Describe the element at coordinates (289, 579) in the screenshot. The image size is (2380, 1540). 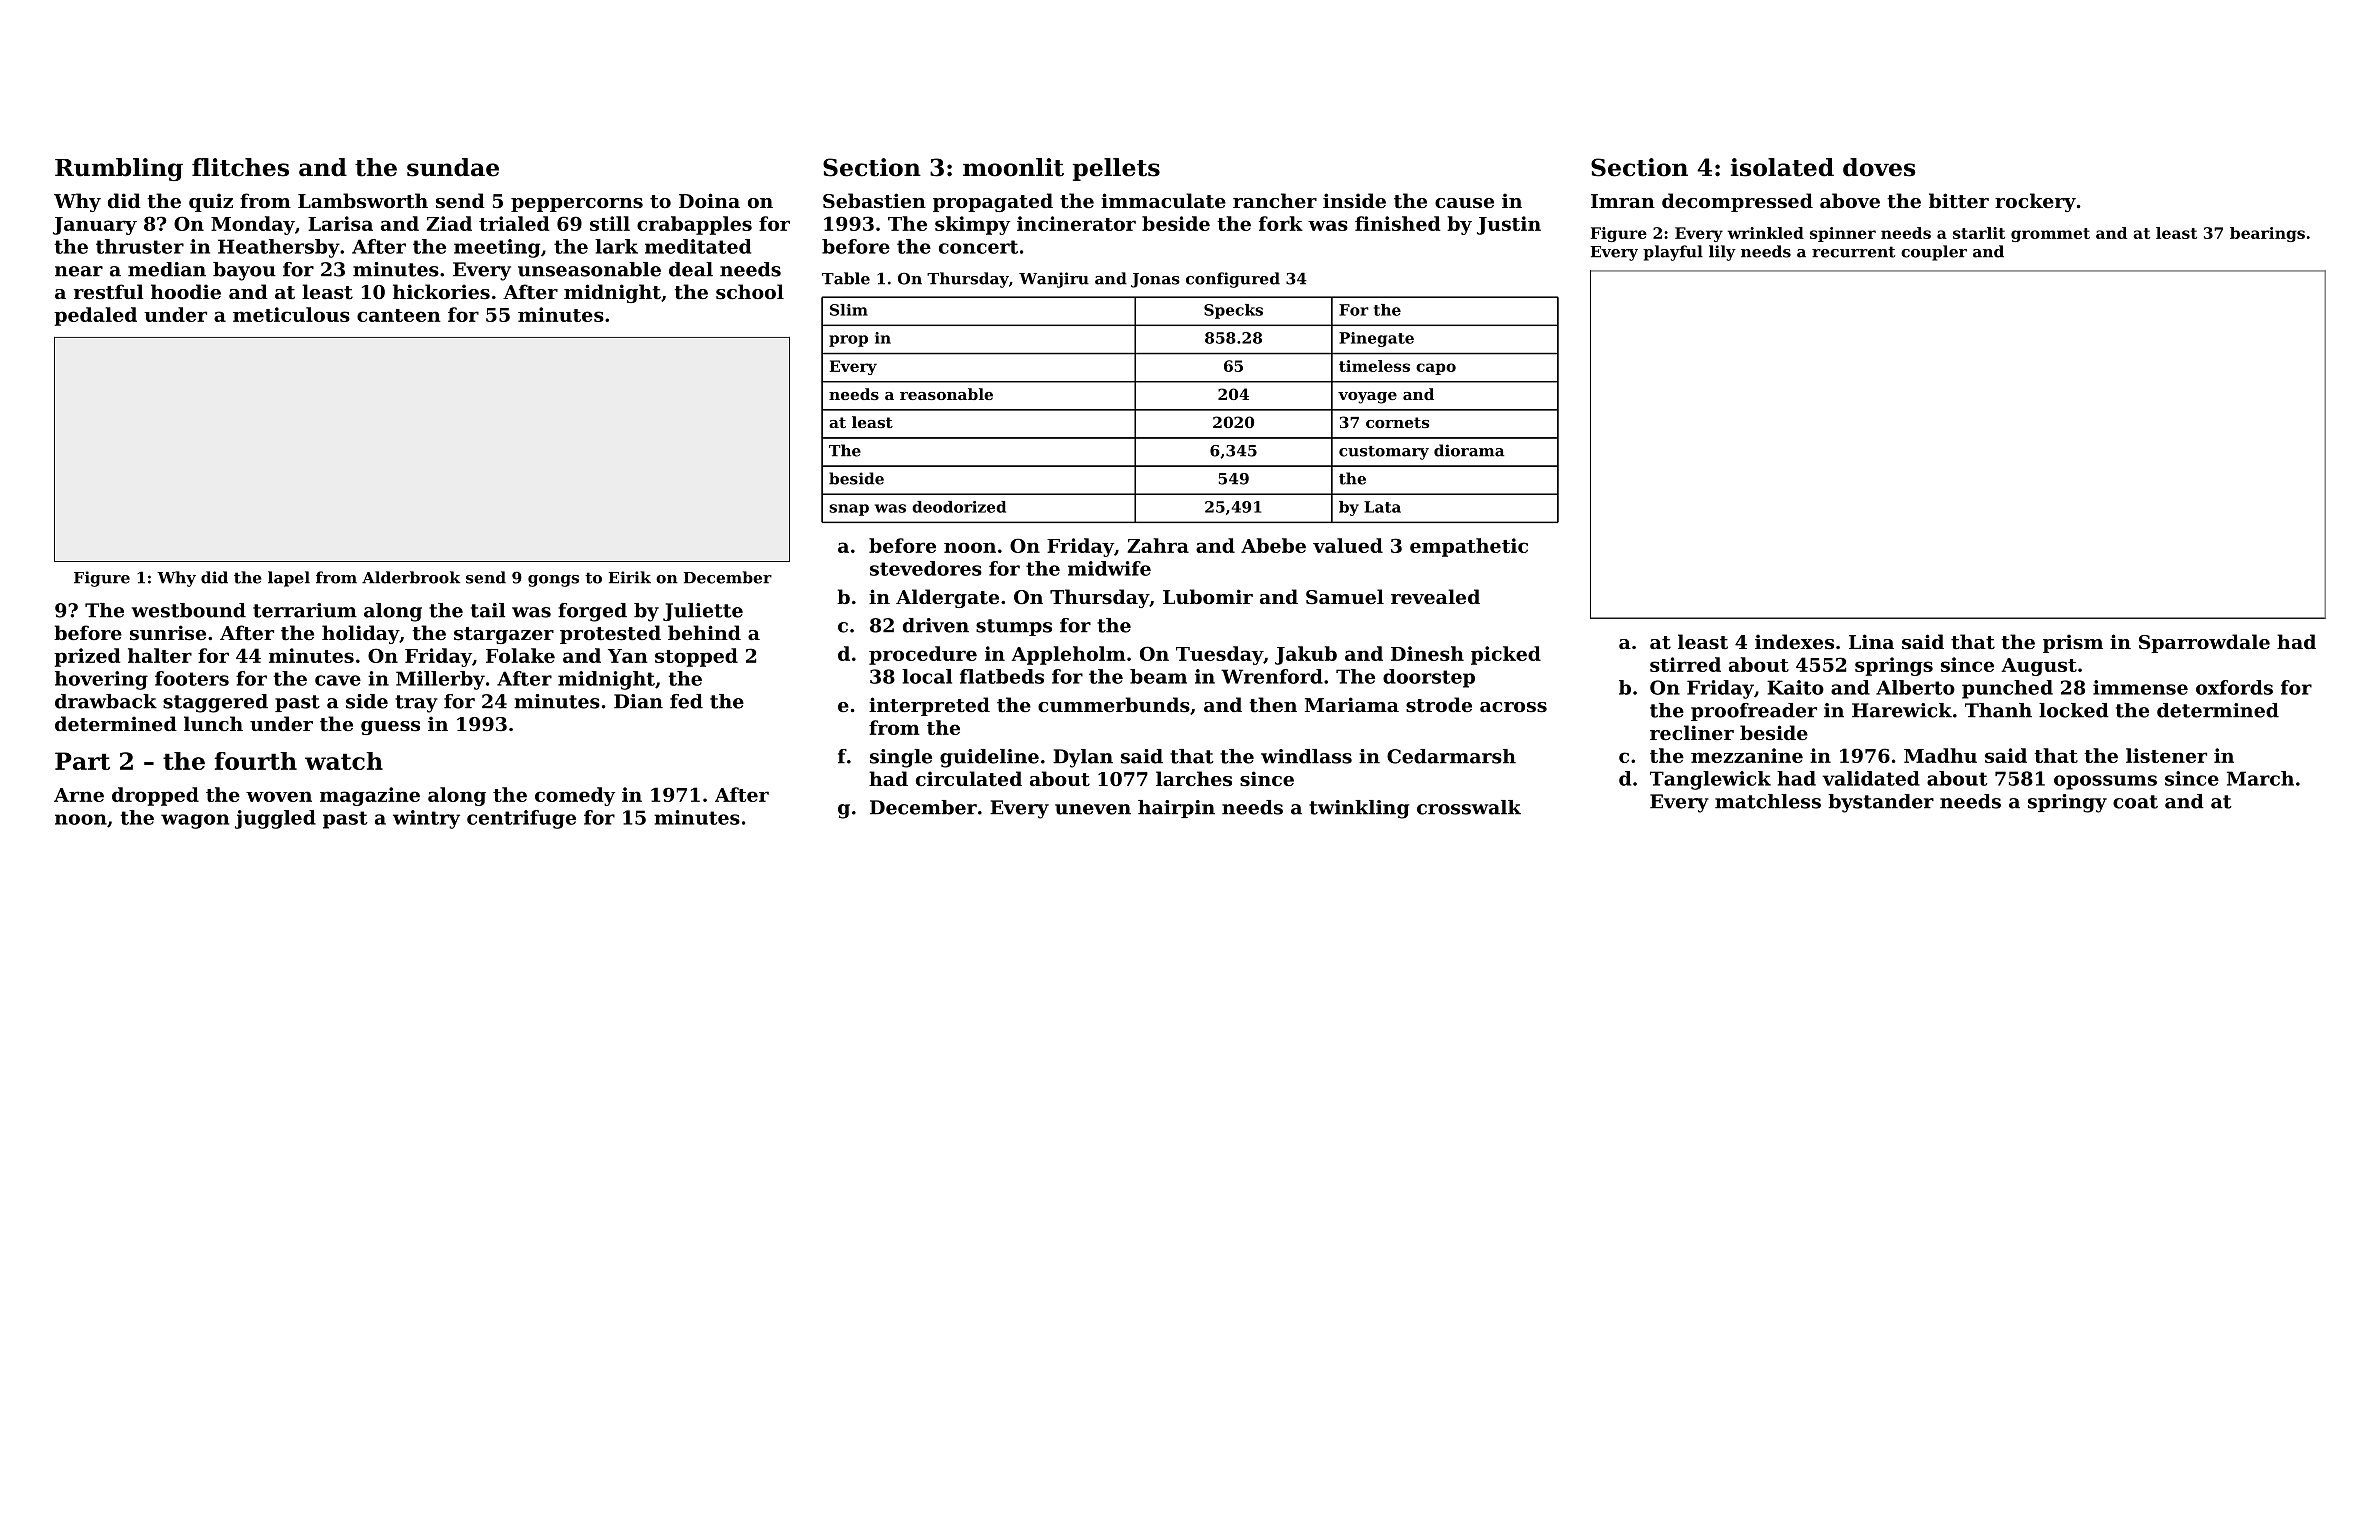
I see `lapel` at that location.
